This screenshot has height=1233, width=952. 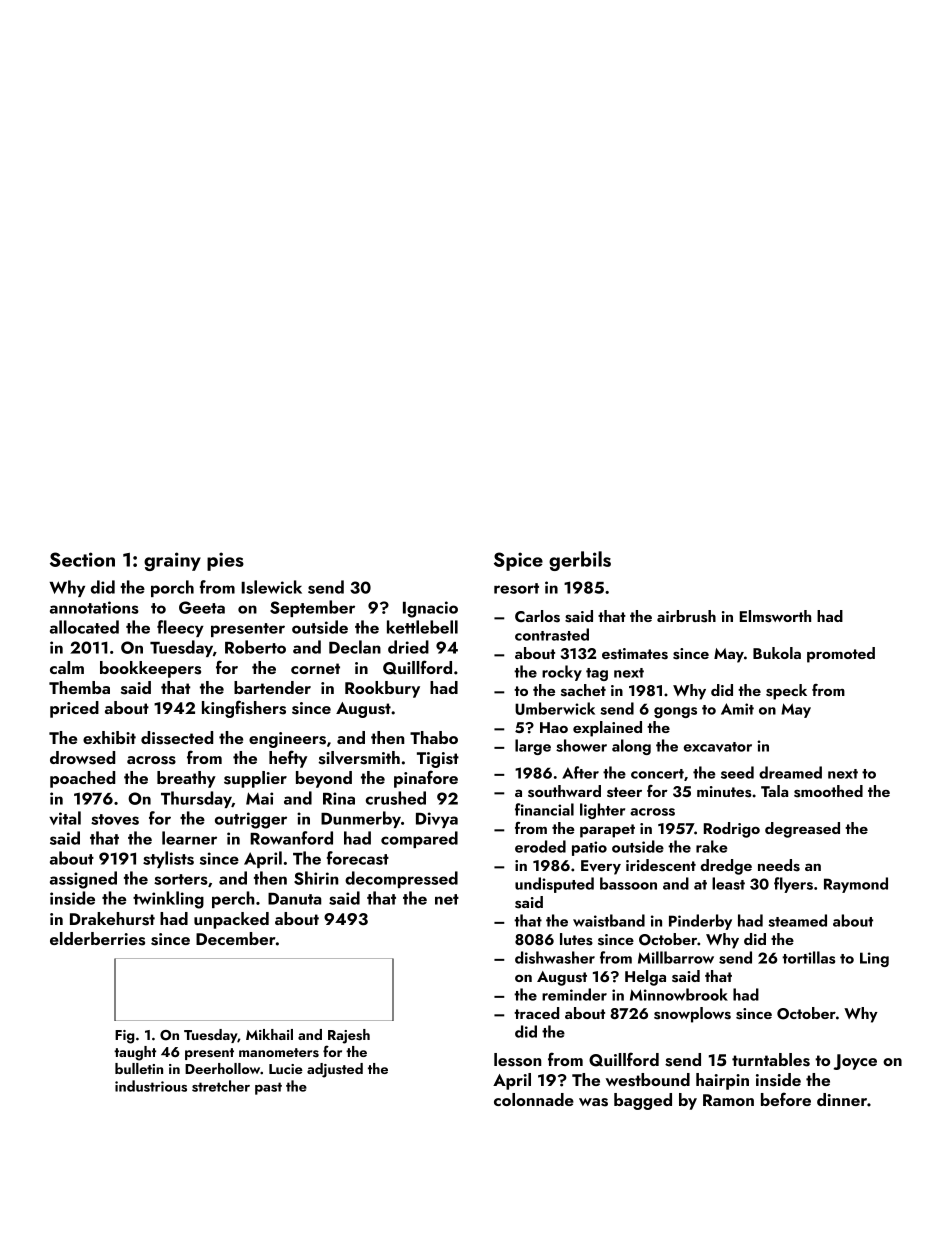 I want to click on colonnade, so click(x=534, y=1099).
